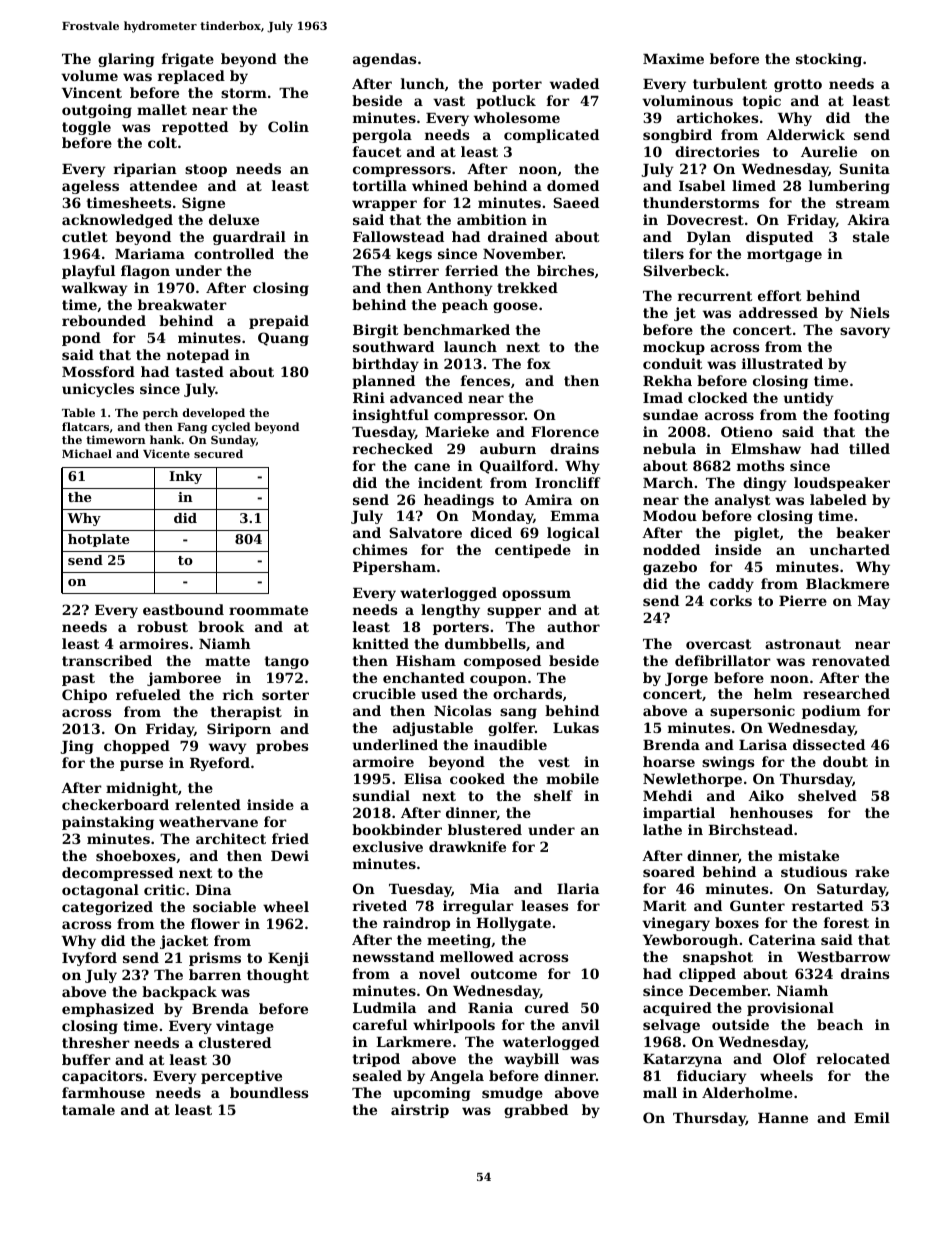 The height and width of the document is (1233, 952). Describe the element at coordinates (160, 414) in the document. I see `perch` at that location.
